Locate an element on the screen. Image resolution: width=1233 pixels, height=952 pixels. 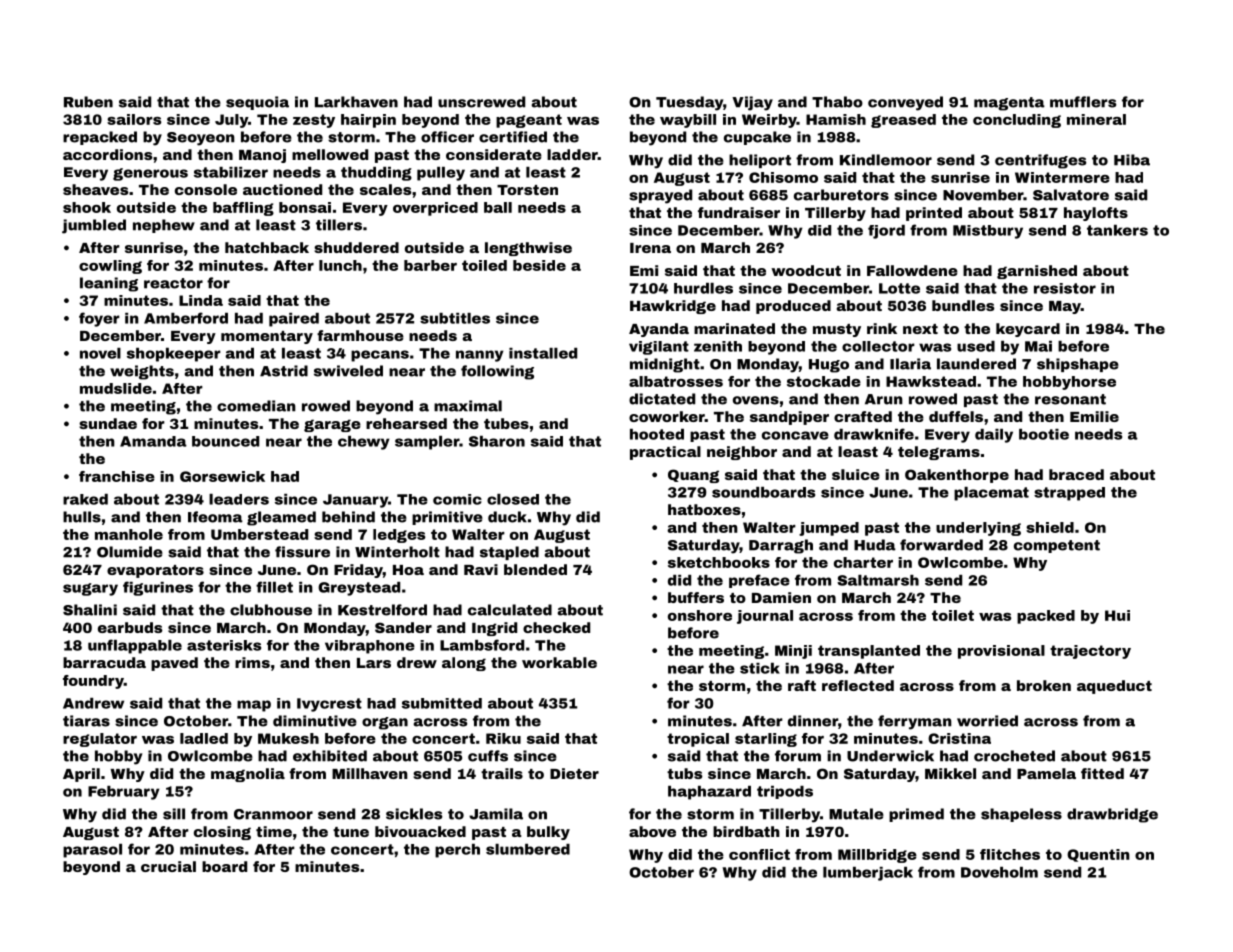
farmhouse is located at coordinates (360, 335).
